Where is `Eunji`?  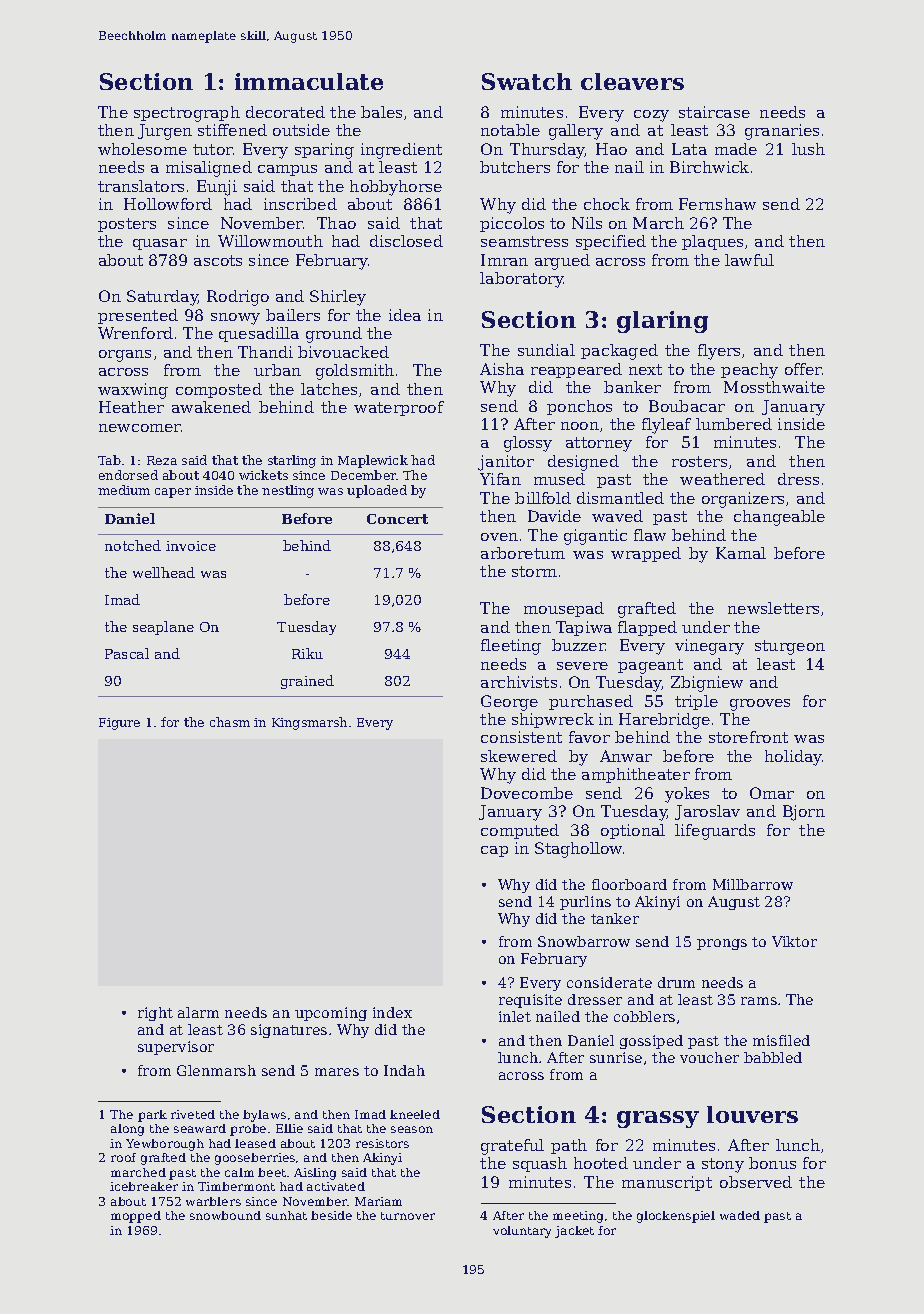 Eunji is located at coordinates (217, 188).
